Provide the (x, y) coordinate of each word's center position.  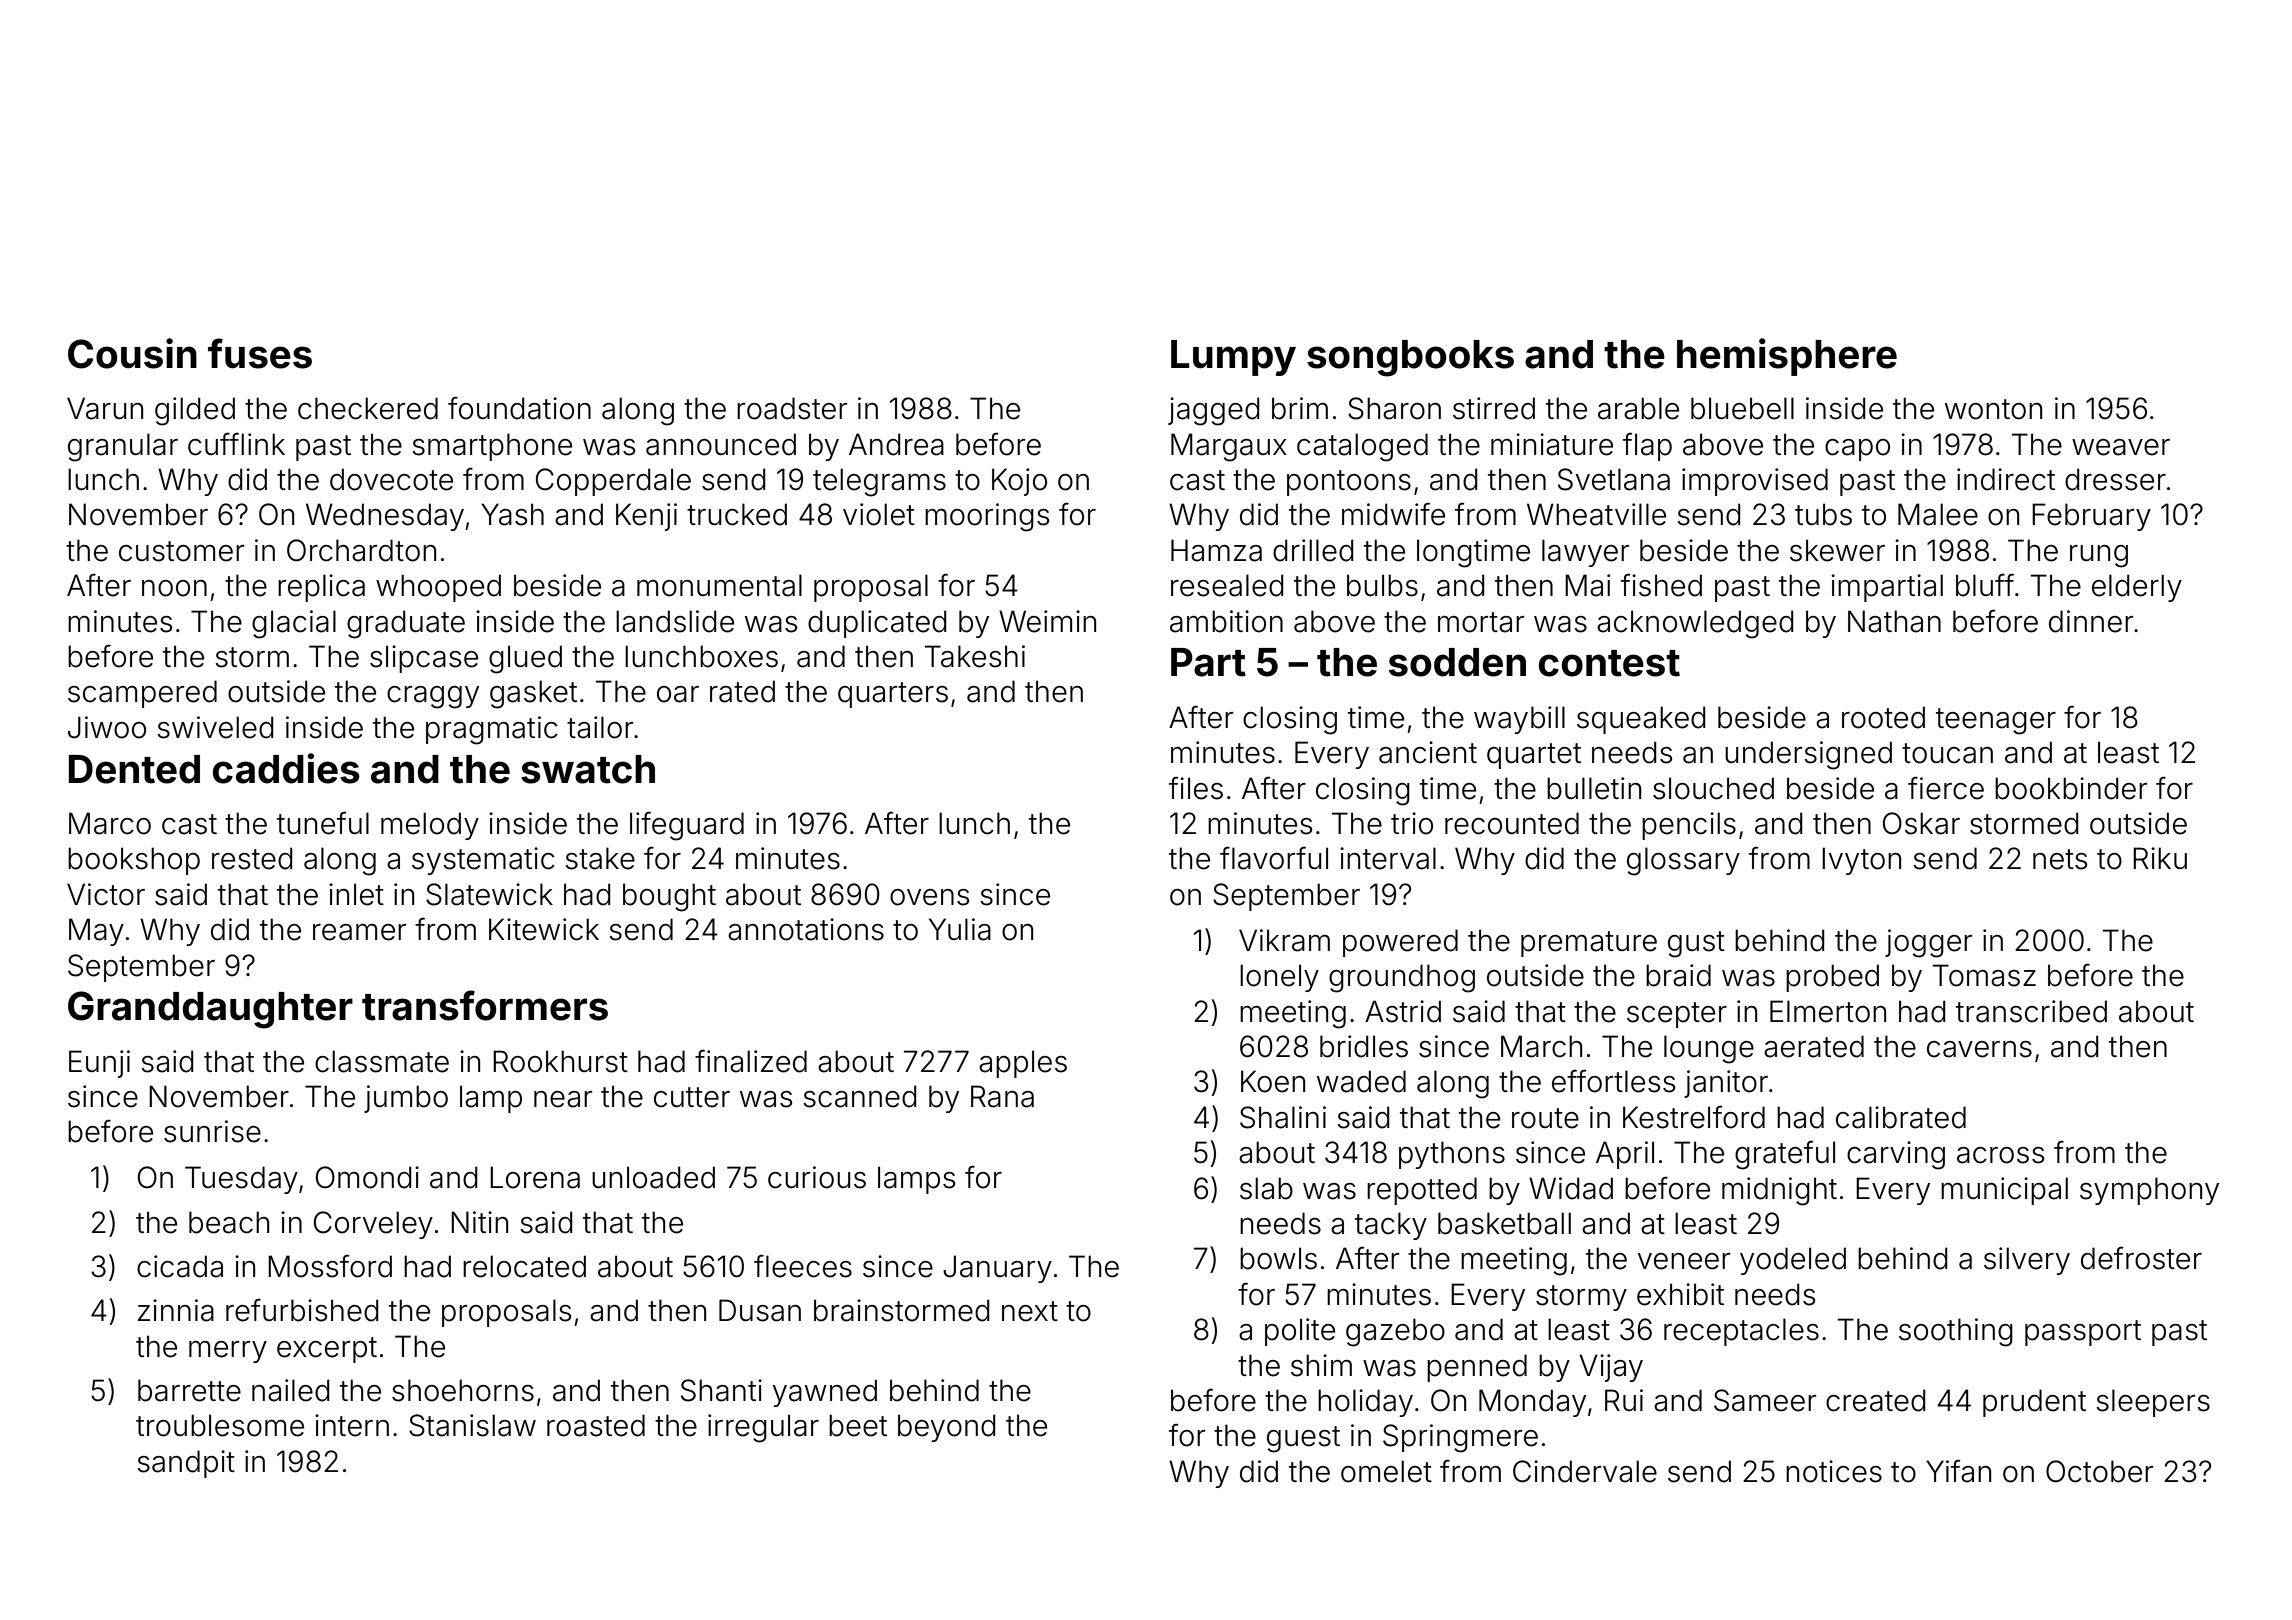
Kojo (1019, 482)
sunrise (212, 1131)
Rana (1002, 1096)
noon (174, 588)
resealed (1227, 585)
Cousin (132, 353)
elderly (2137, 588)
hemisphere (1787, 357)
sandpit (186, 1464)
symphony (2149, 1191)
